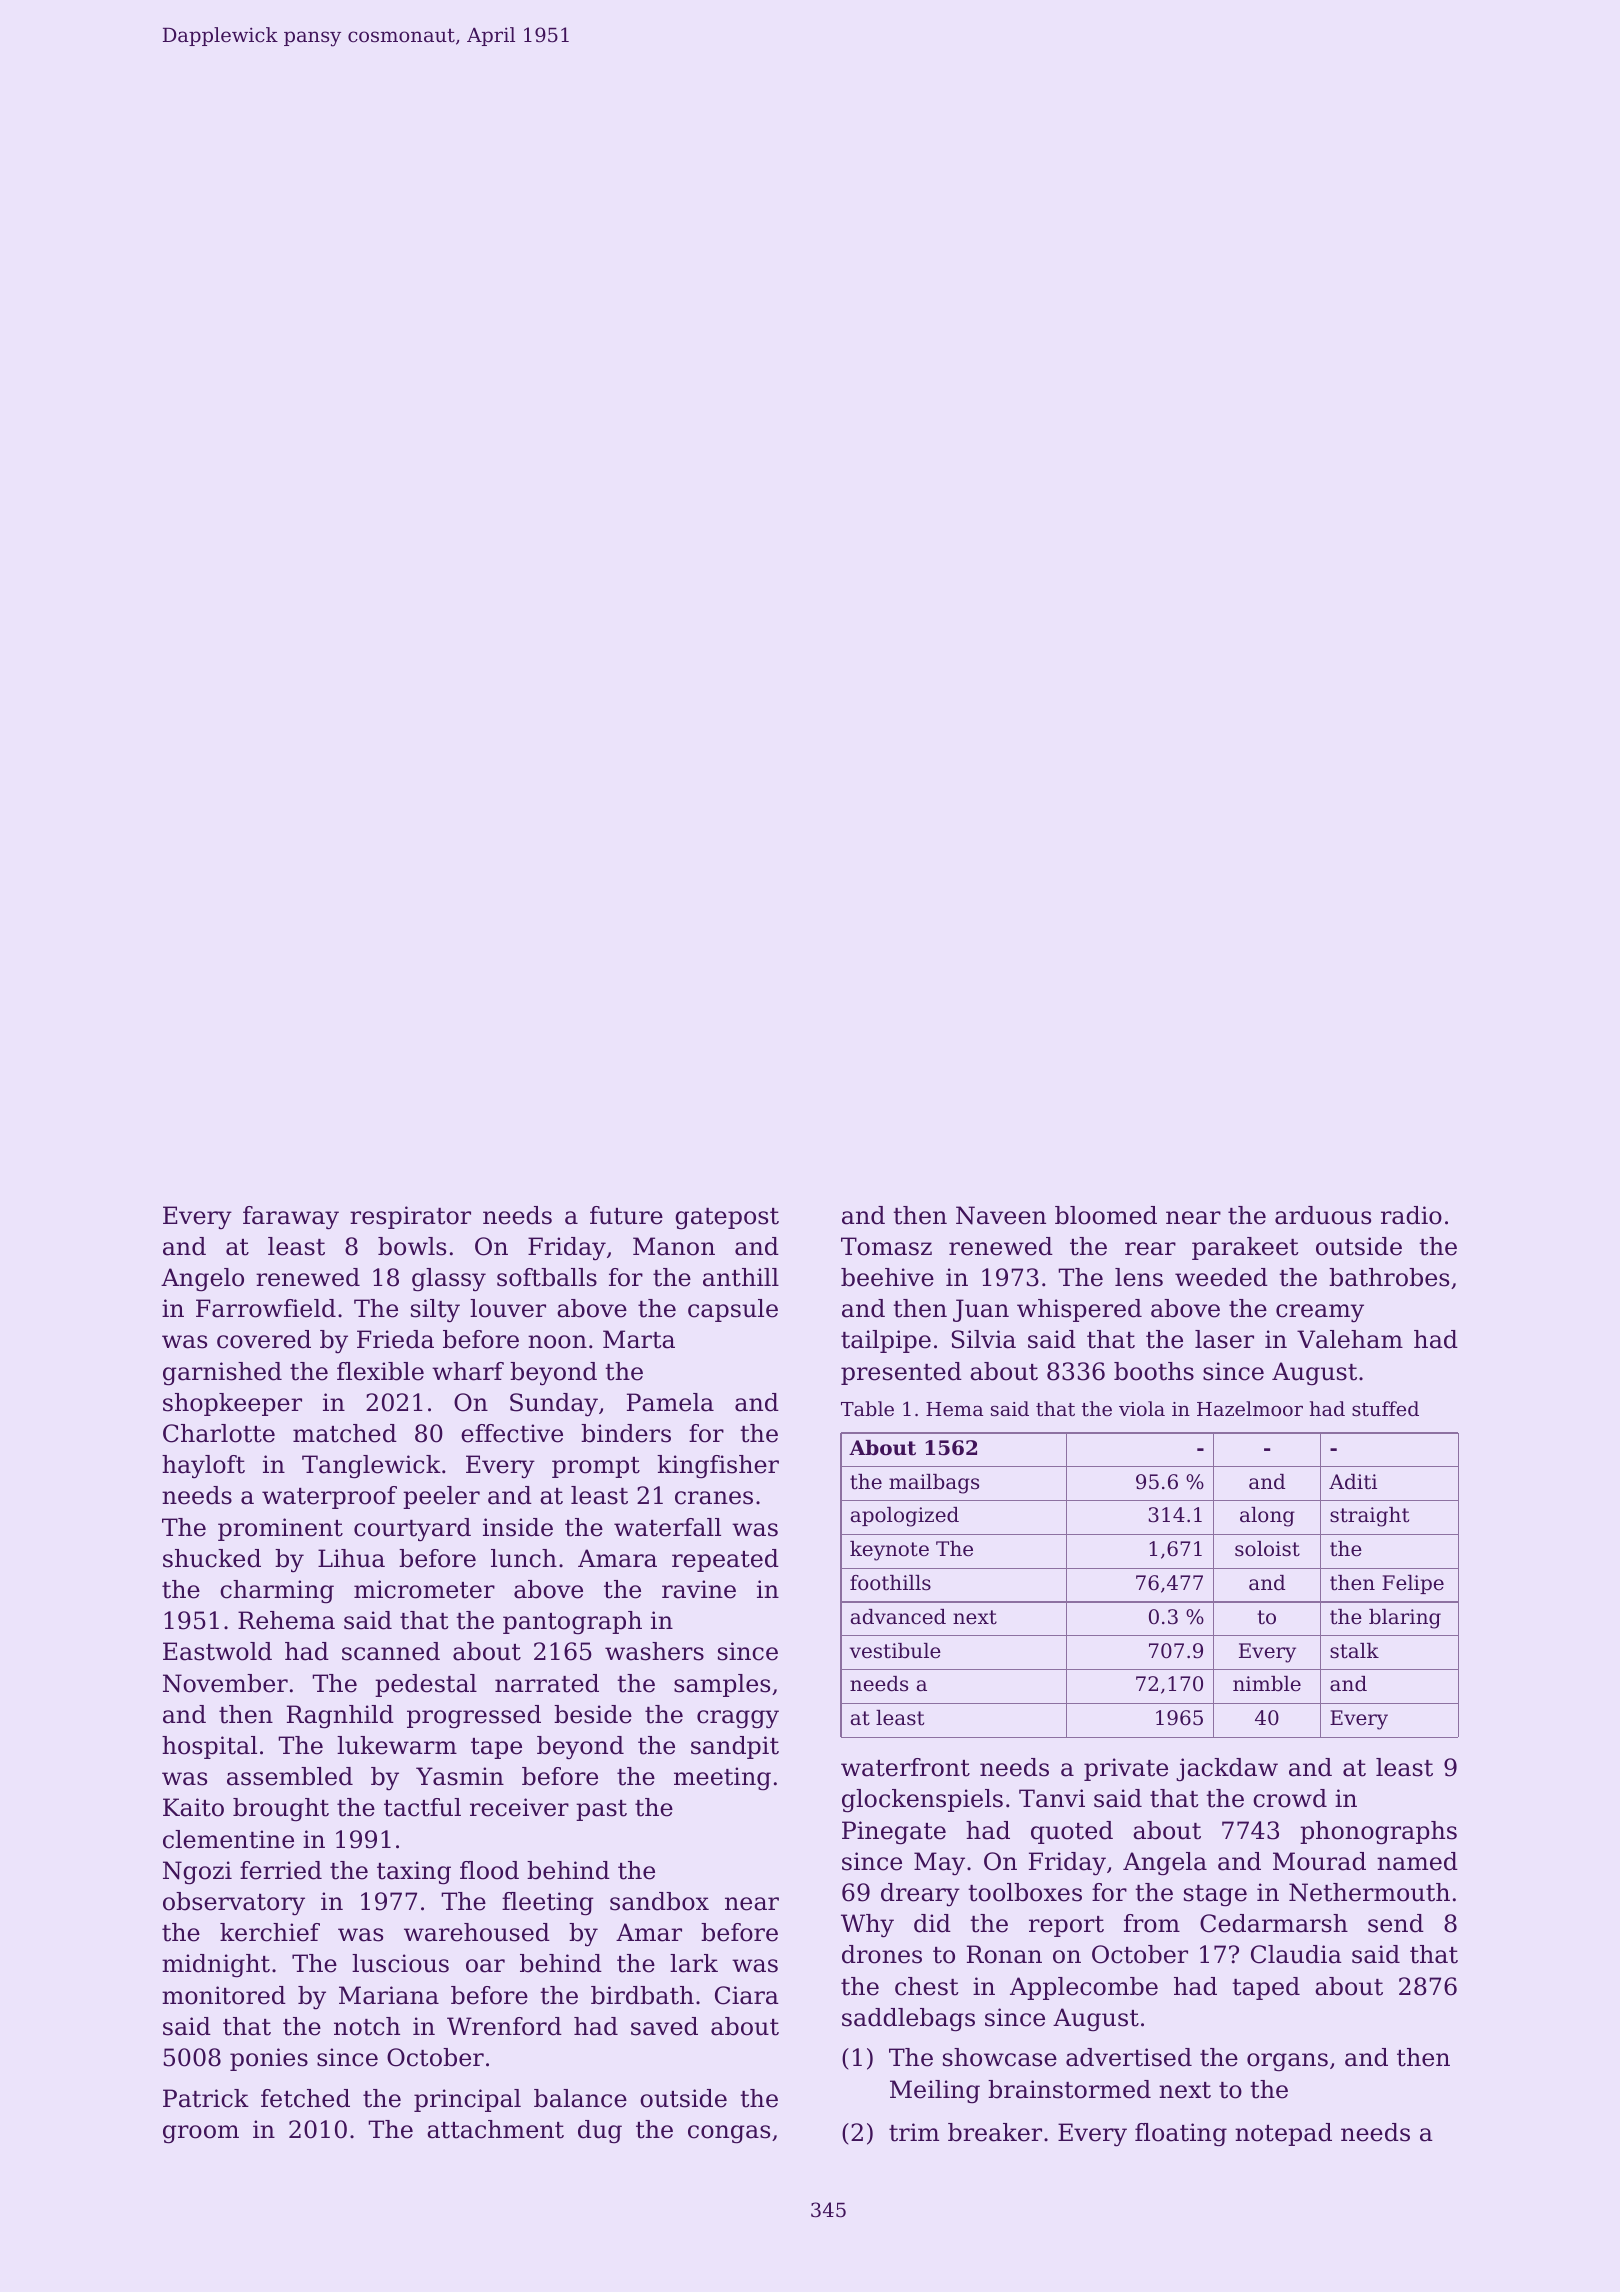 This image has width=1620, height=2292. I want to click on waterfront, so click(905, 1767).
